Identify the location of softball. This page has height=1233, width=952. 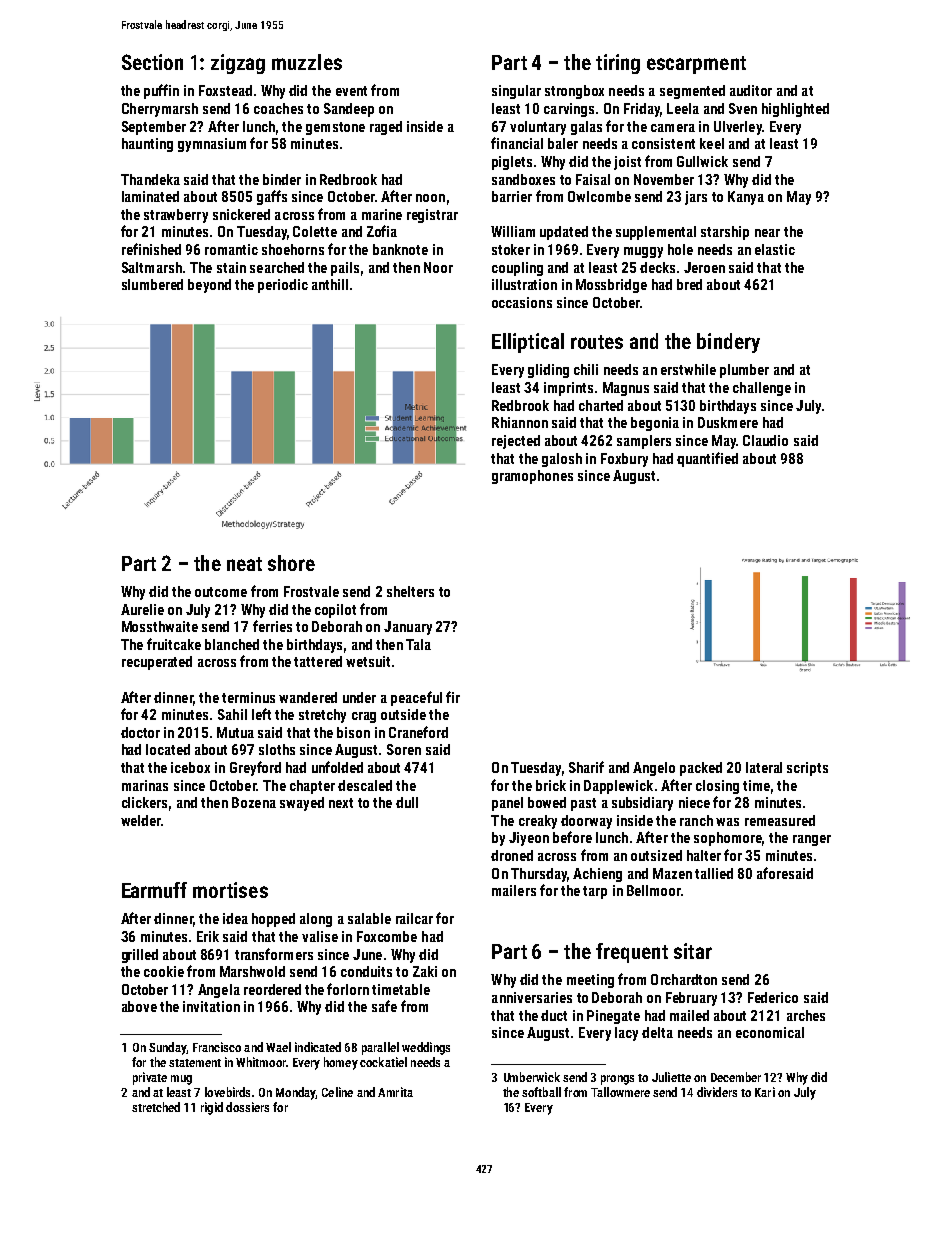
(541, 1092).
